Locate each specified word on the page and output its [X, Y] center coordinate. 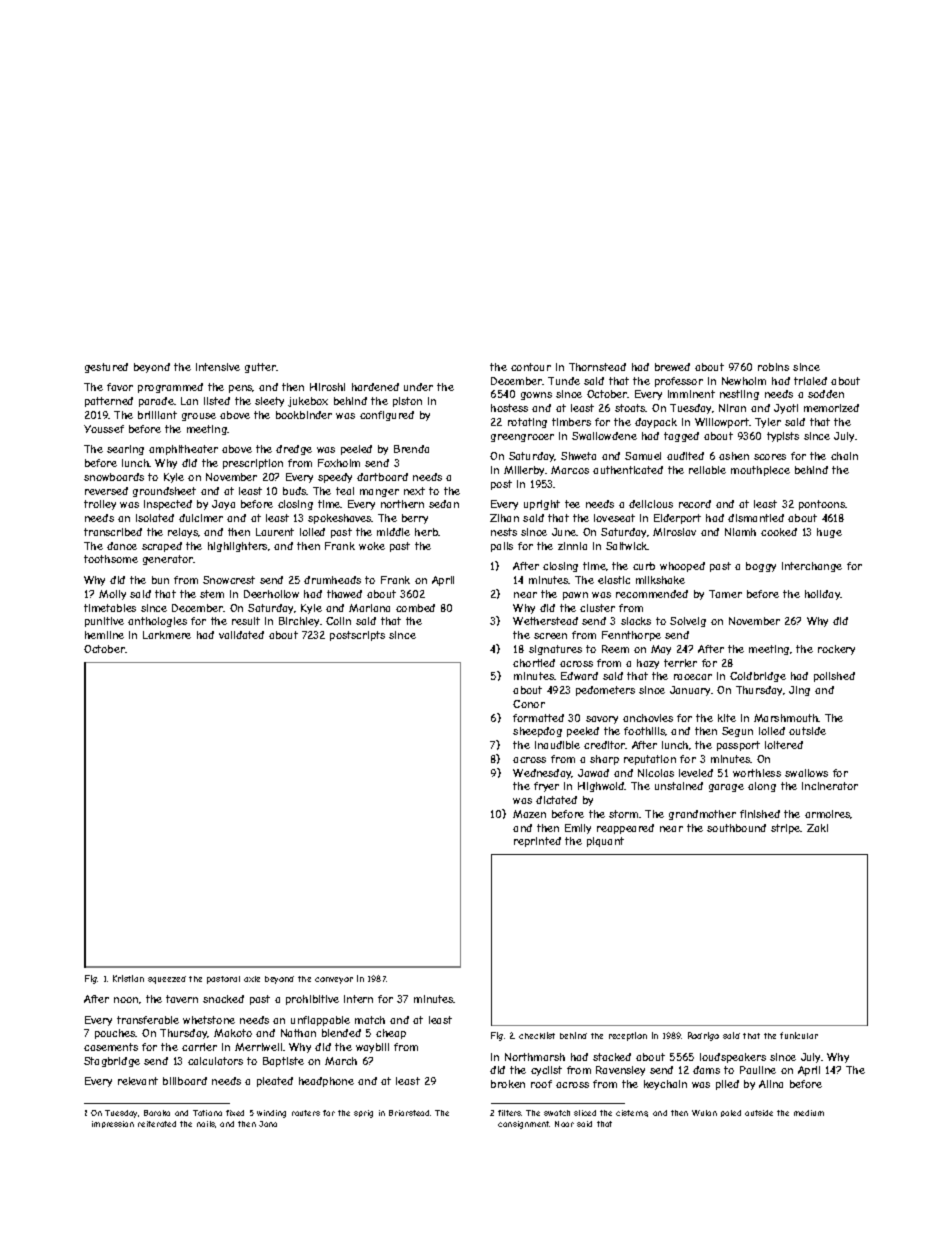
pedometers [605, 691]
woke [372, 546]
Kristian [128, 978]
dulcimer [201, 518]
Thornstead [597, 367]
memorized [831, 408]
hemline [104, 635]
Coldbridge [758, 677]
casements [111, 1047]
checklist [537, 1035]
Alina [771, 1084]
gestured [106, 368]
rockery [836, 650]
